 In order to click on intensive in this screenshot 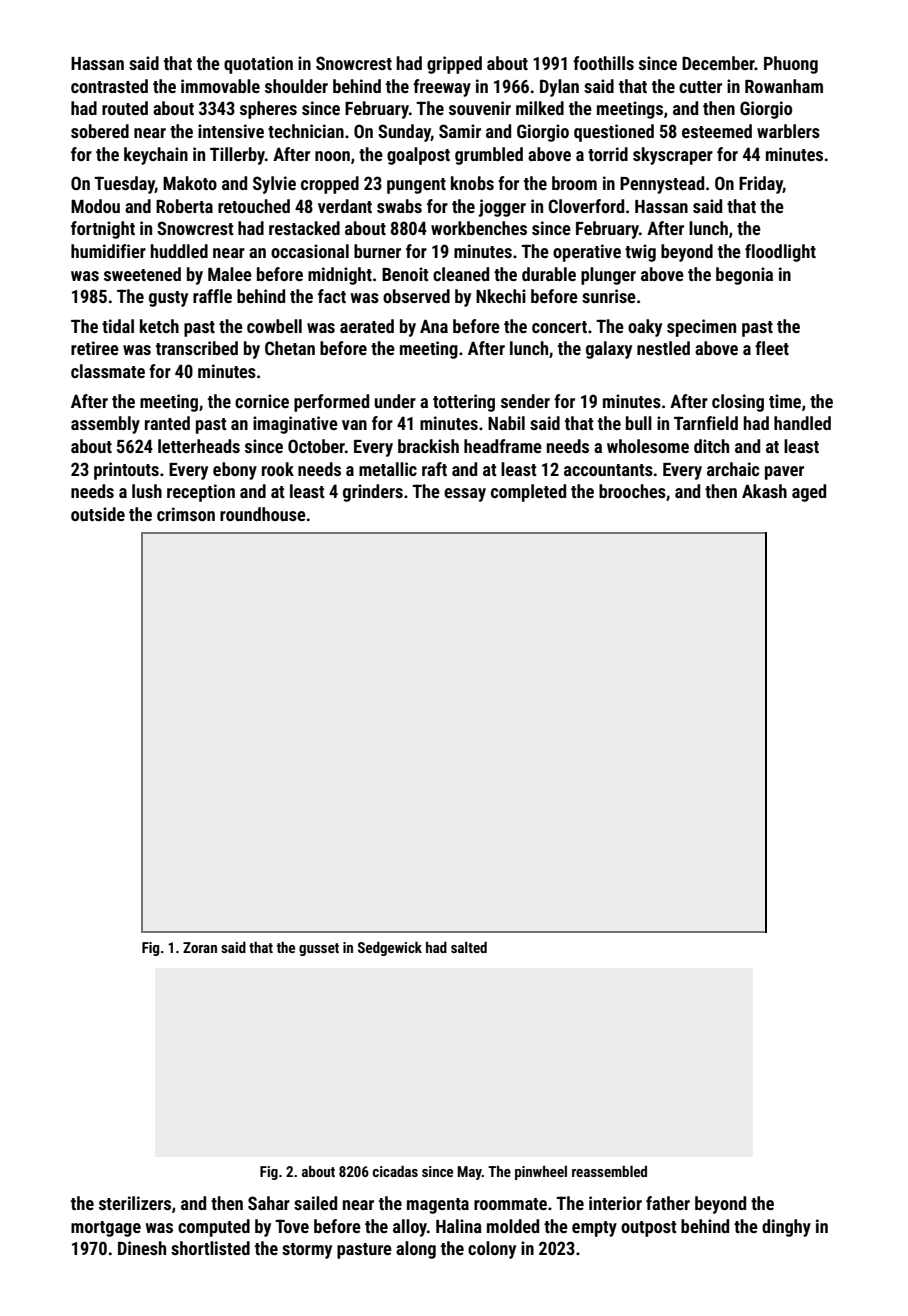, I will do `click(231, 131)`.
